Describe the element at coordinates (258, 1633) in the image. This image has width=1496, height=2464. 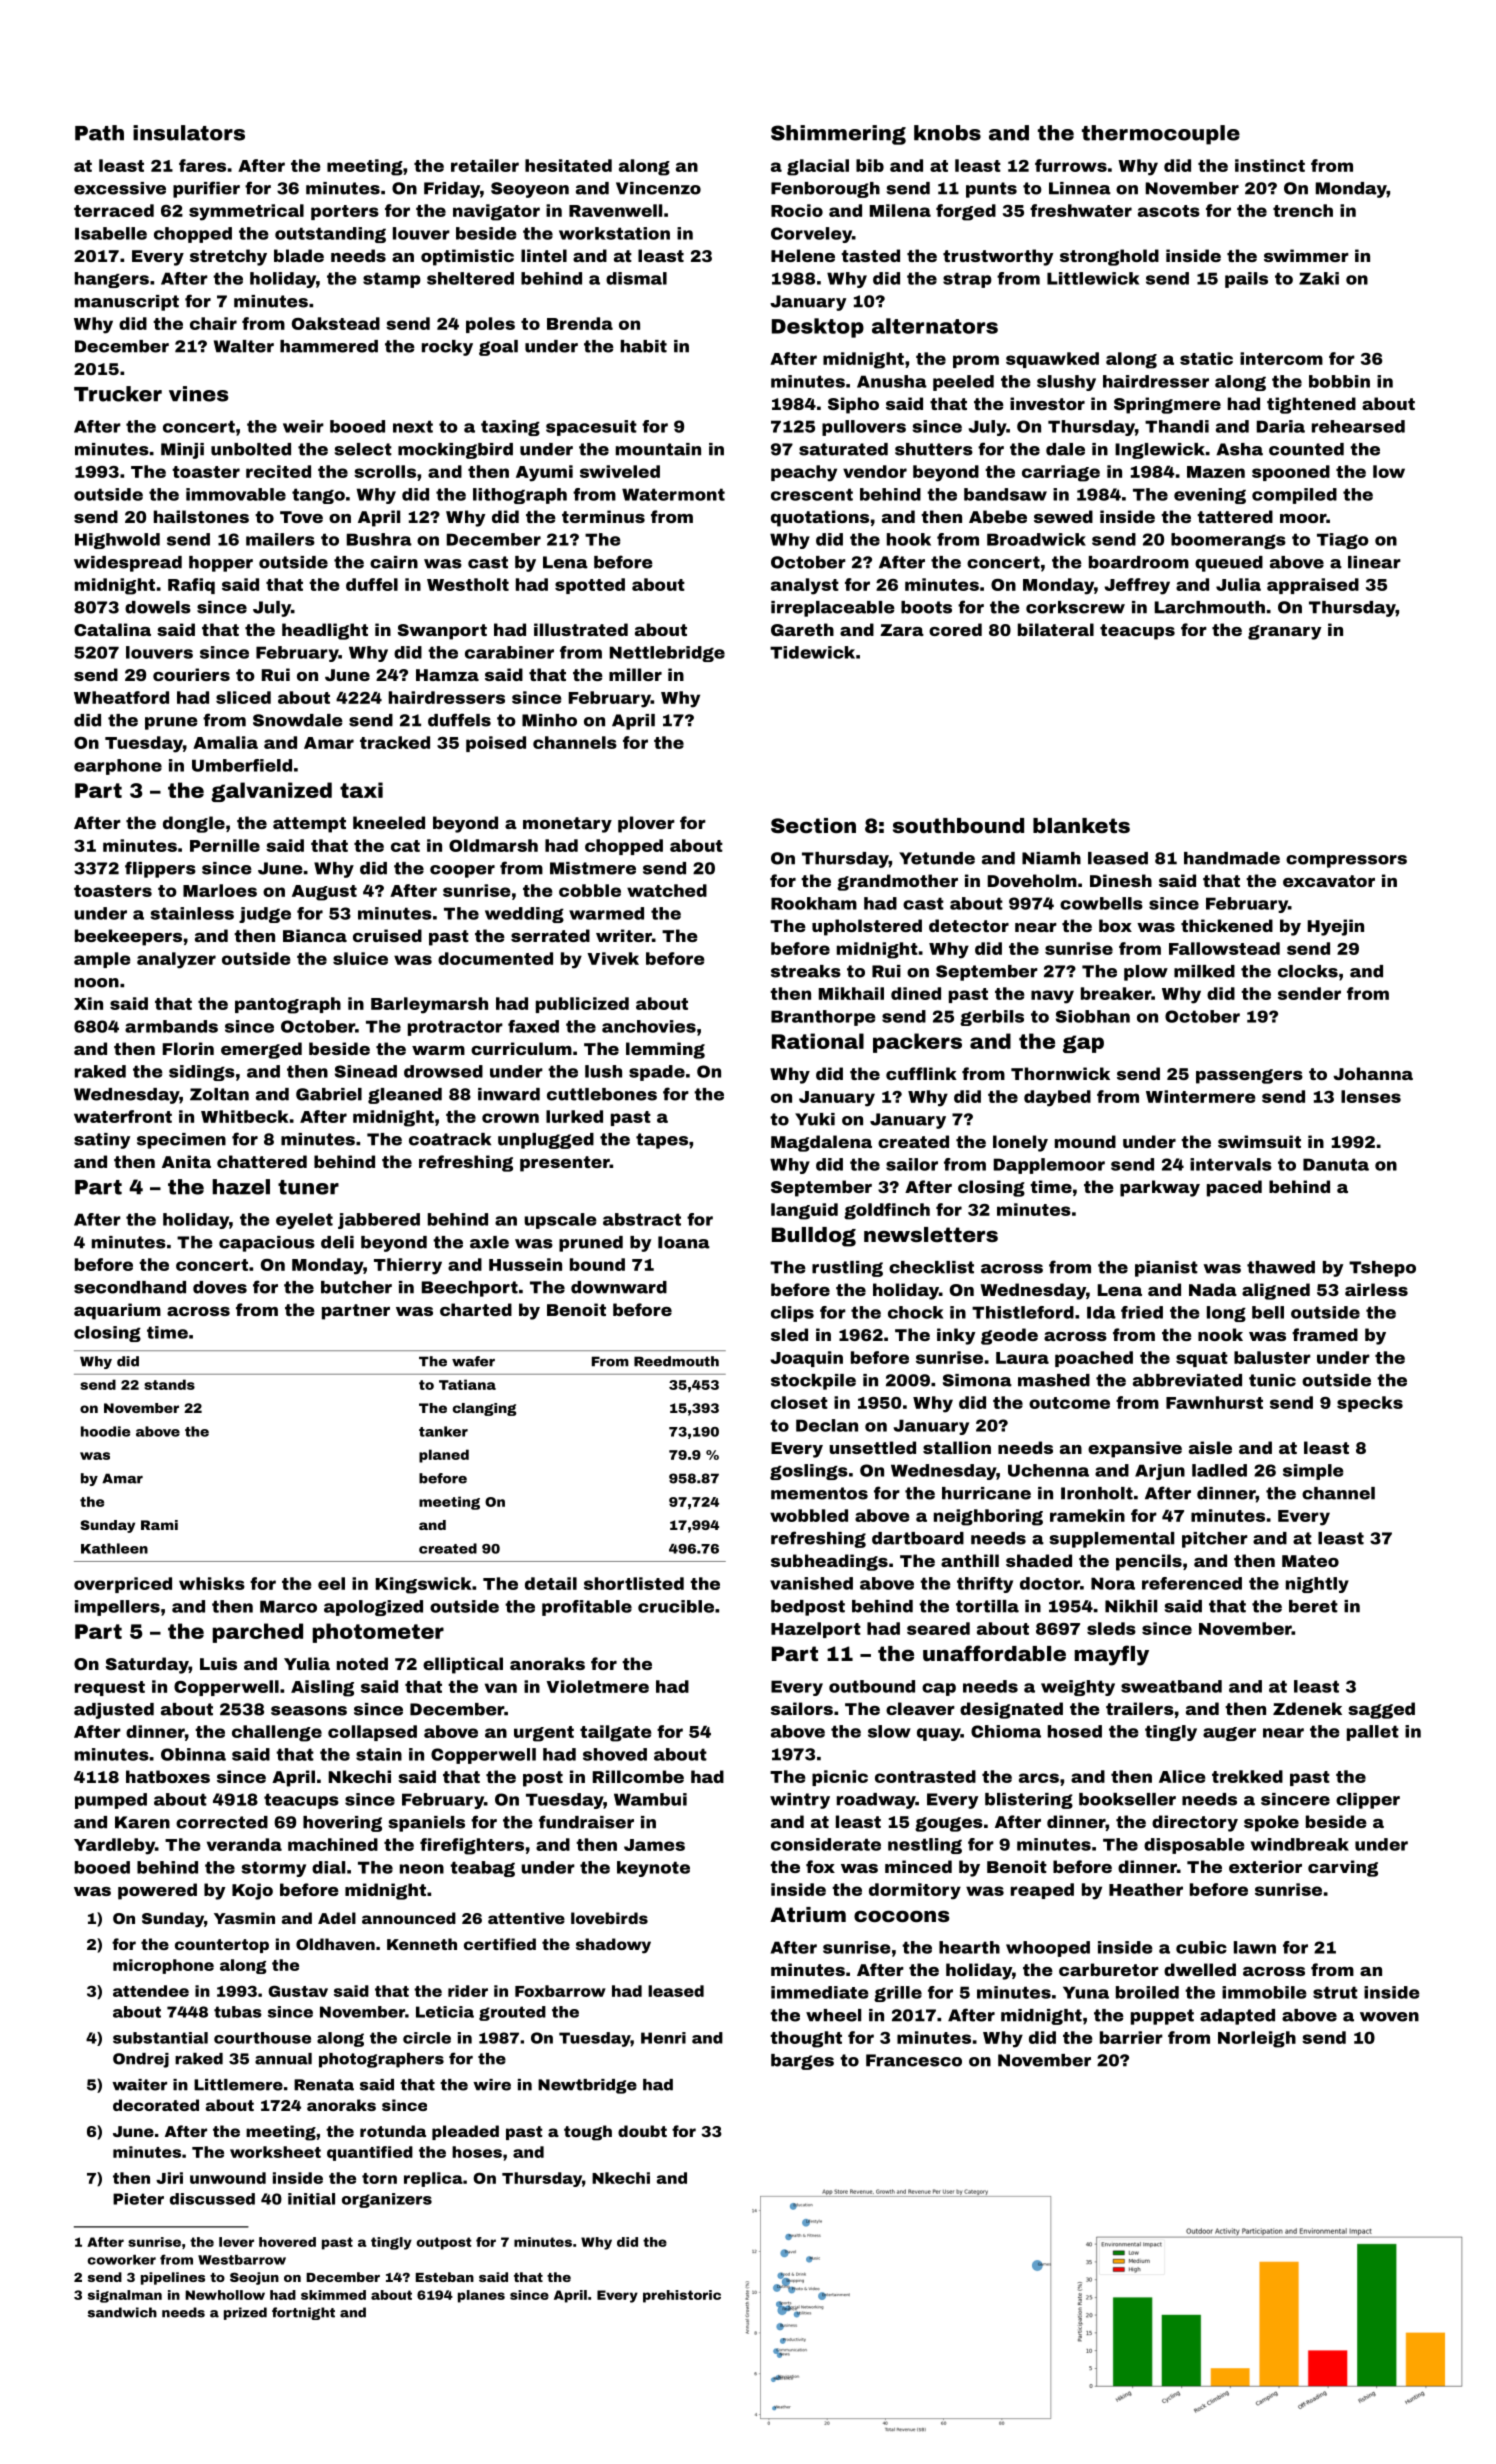
I see `parched` at that location.
